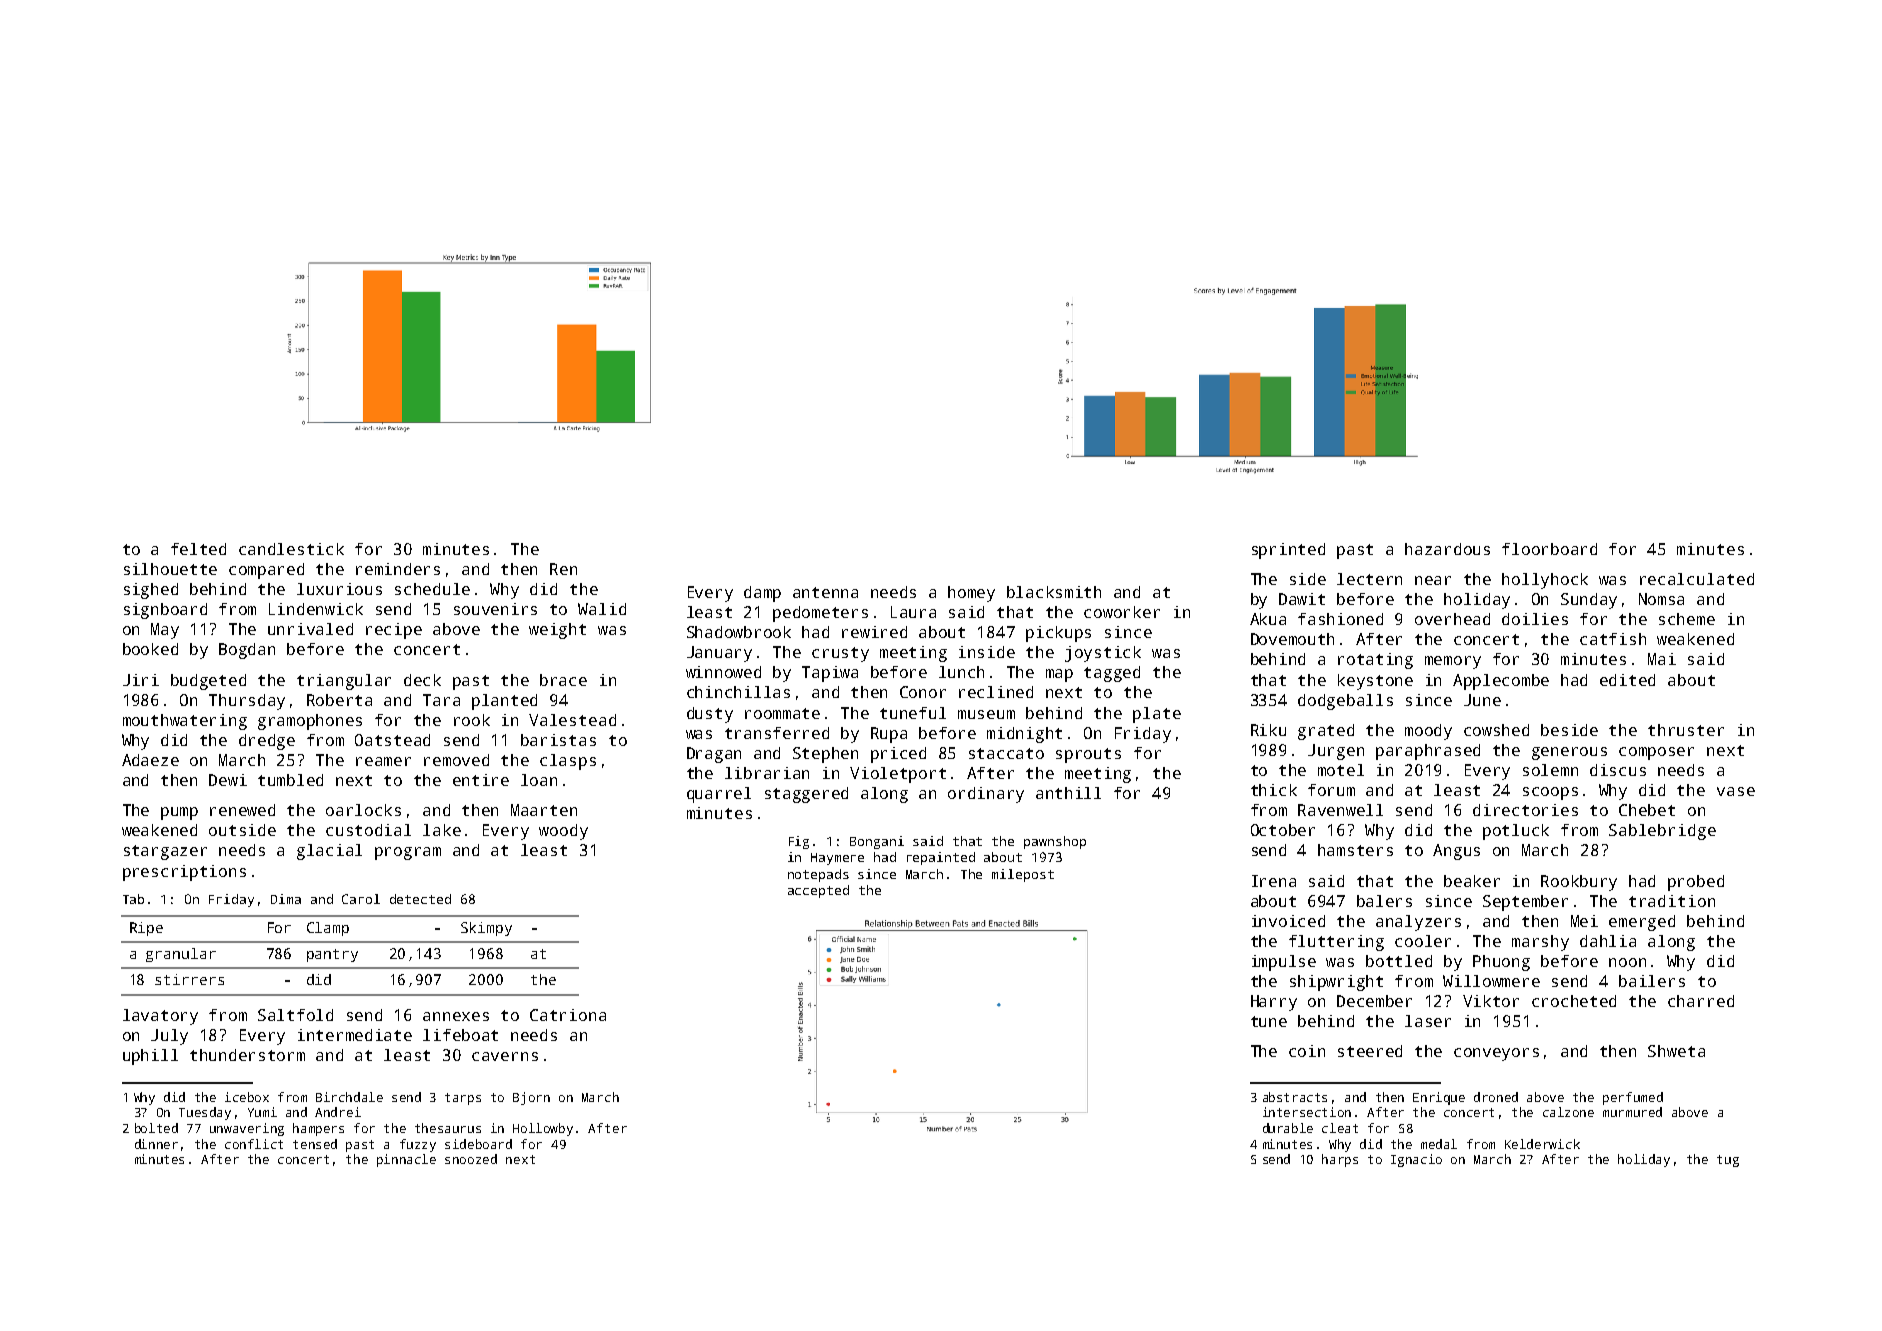 The width and height of the screenshot is (1882, 1331). What do you see at coordinates (762, 594) in the screenshot?
I see `damp` at bounding box center [762, 594].
